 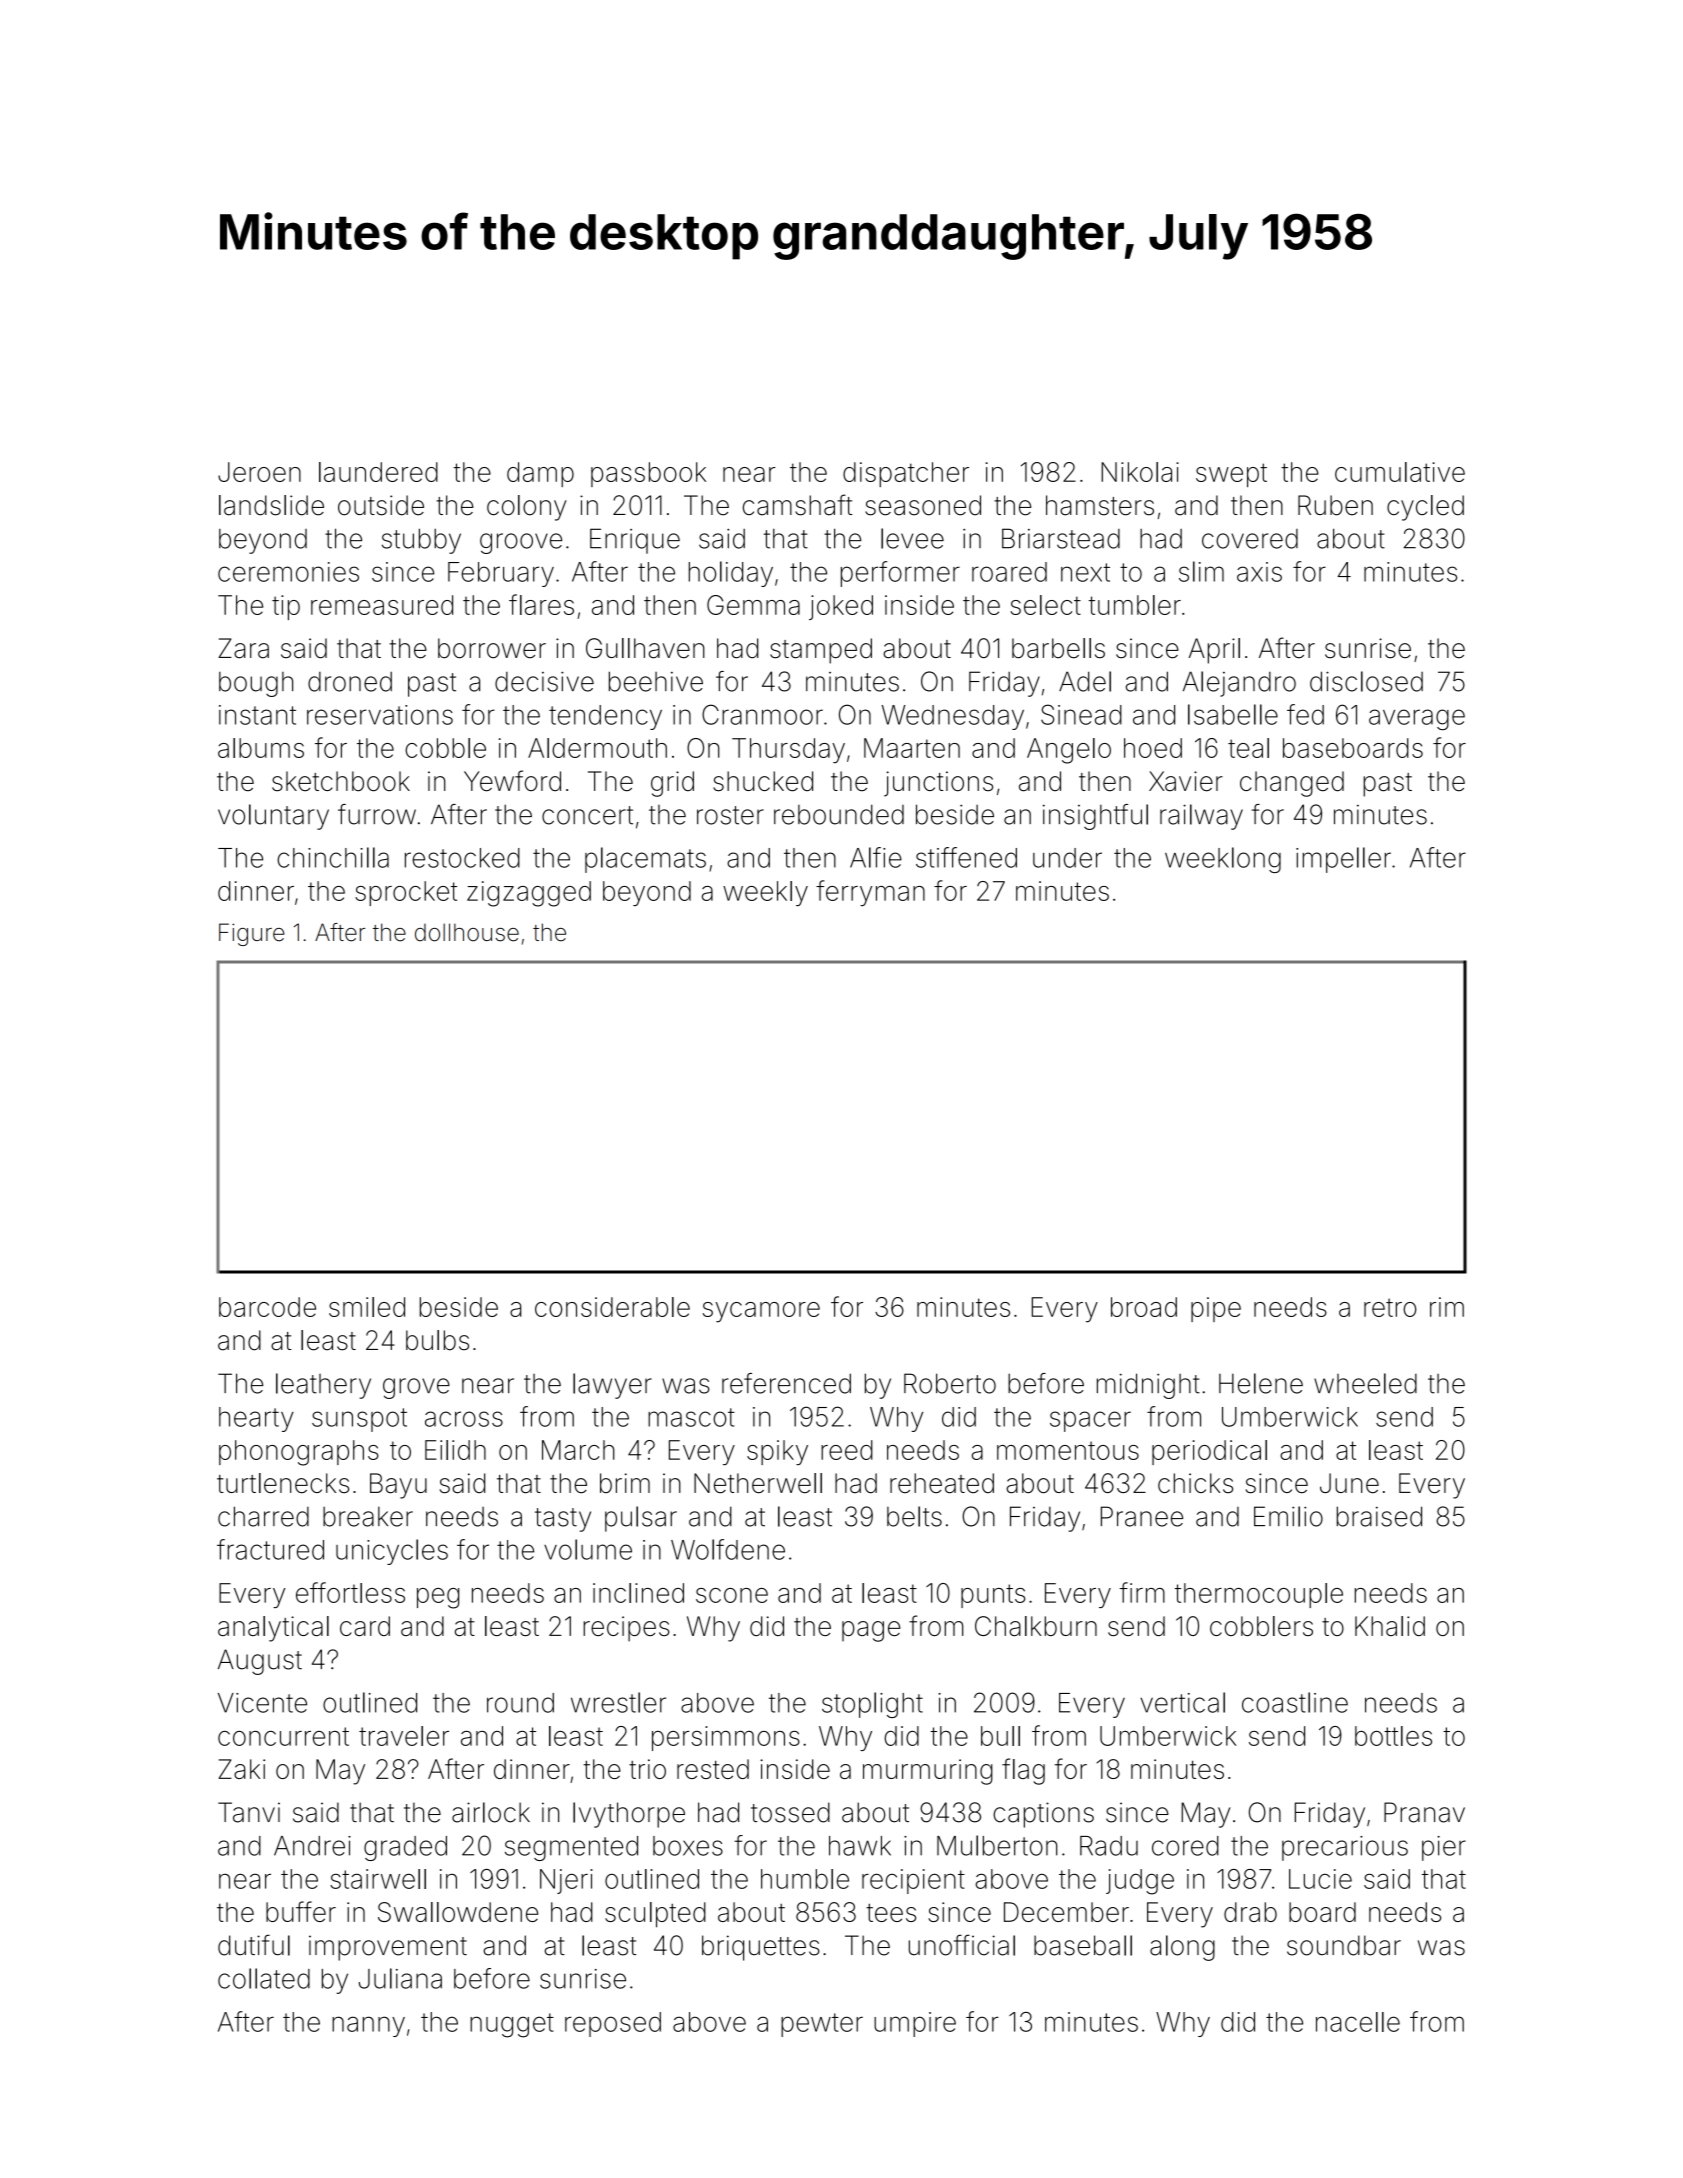 What do you see at coordinates (259, 472) in the image?
I see `Jeroen` at bounding box center [259, 472].
